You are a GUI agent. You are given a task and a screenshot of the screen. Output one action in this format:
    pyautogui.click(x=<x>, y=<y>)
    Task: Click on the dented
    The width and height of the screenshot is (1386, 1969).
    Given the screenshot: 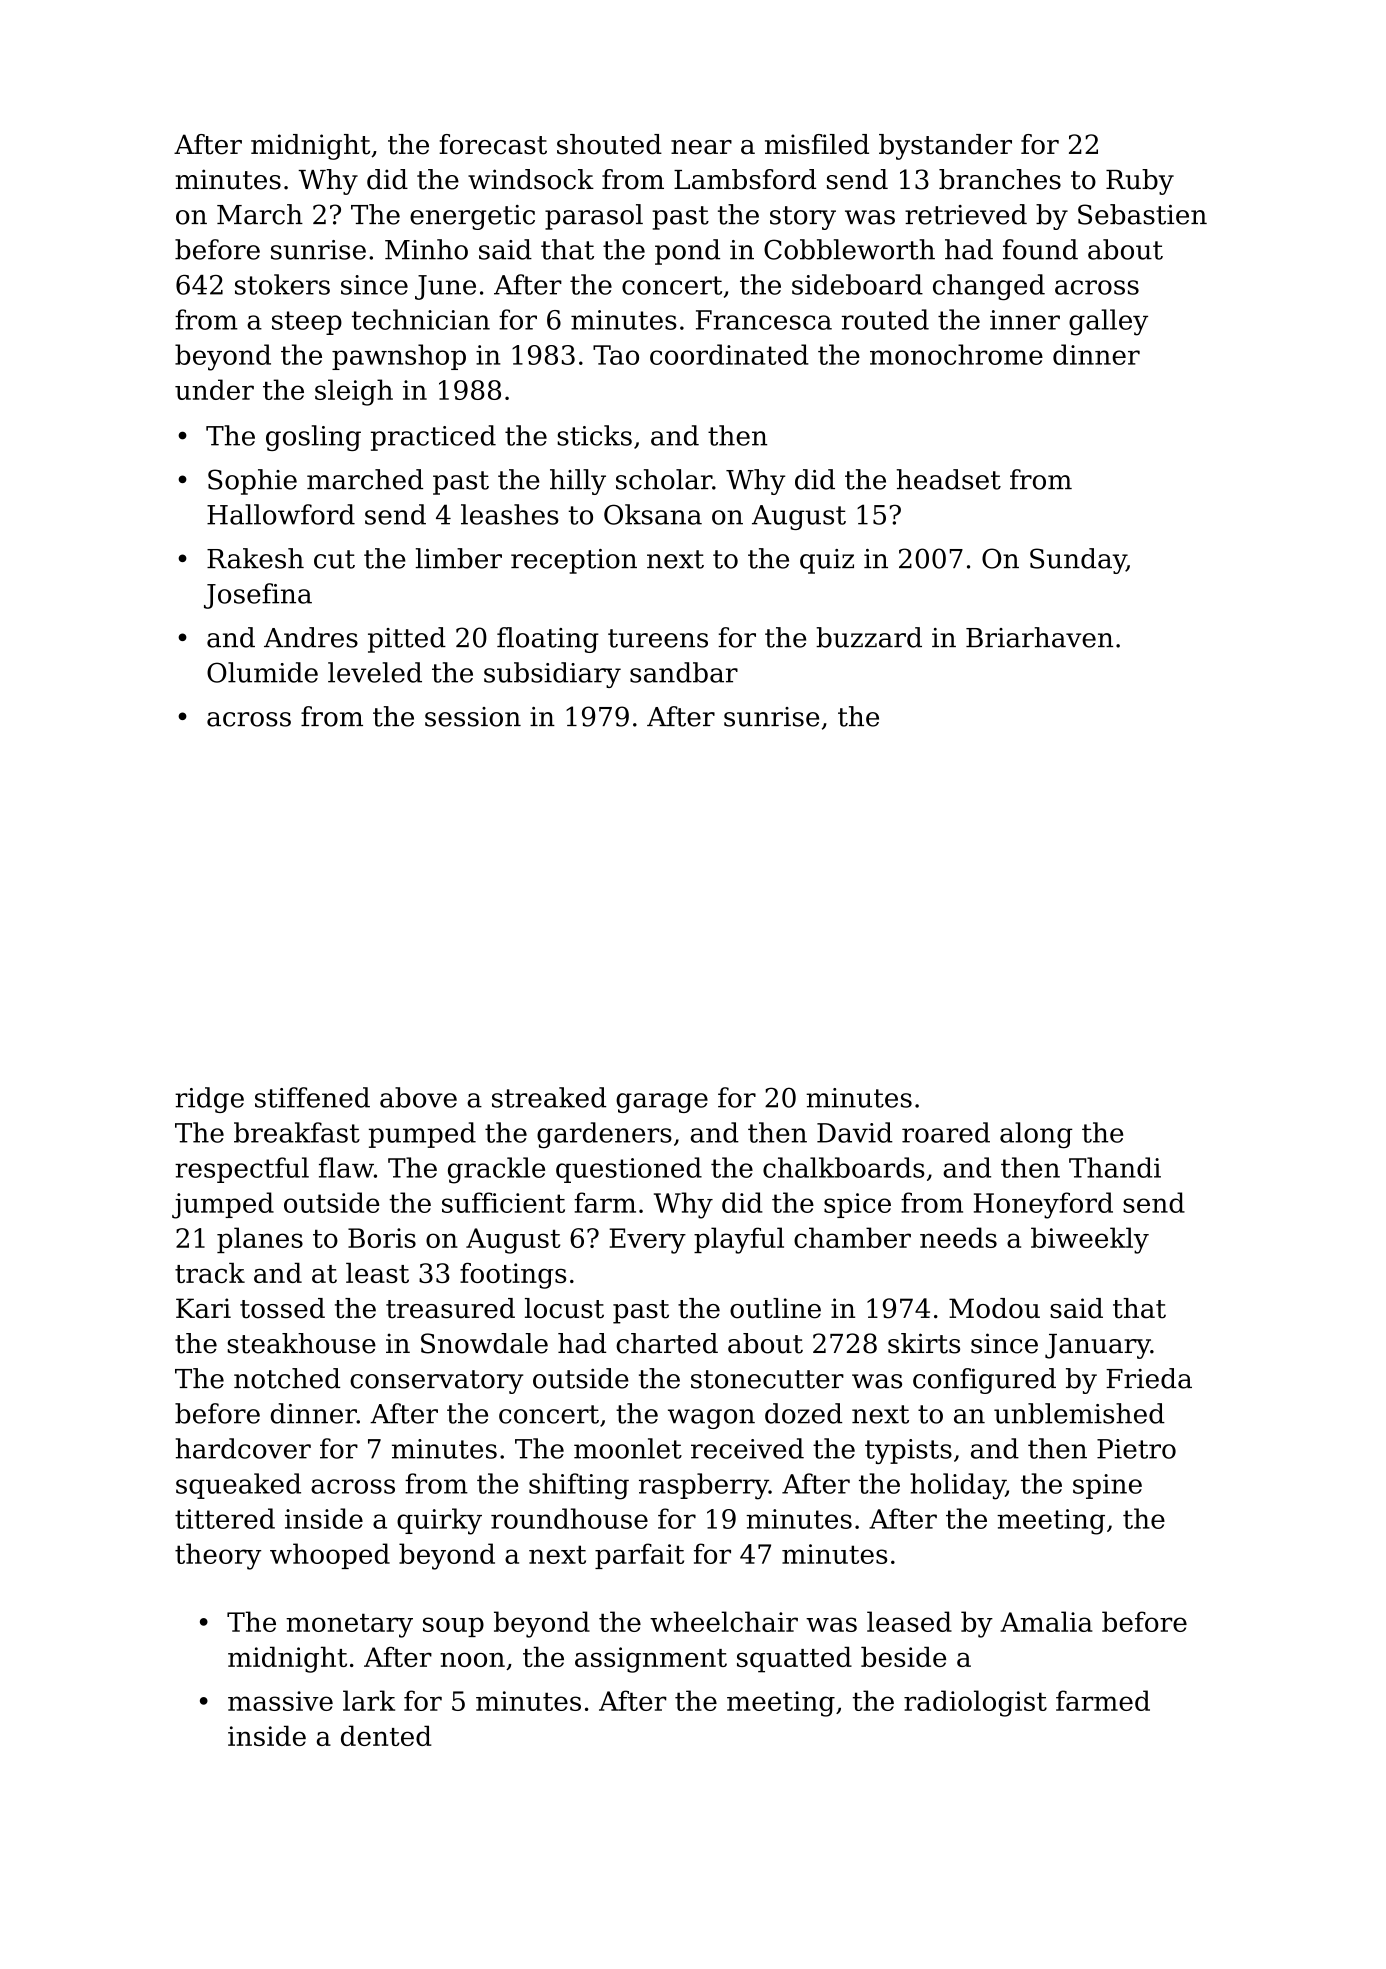 What is the action you would take?
    pyautogui.click(x=386, y=1735)
